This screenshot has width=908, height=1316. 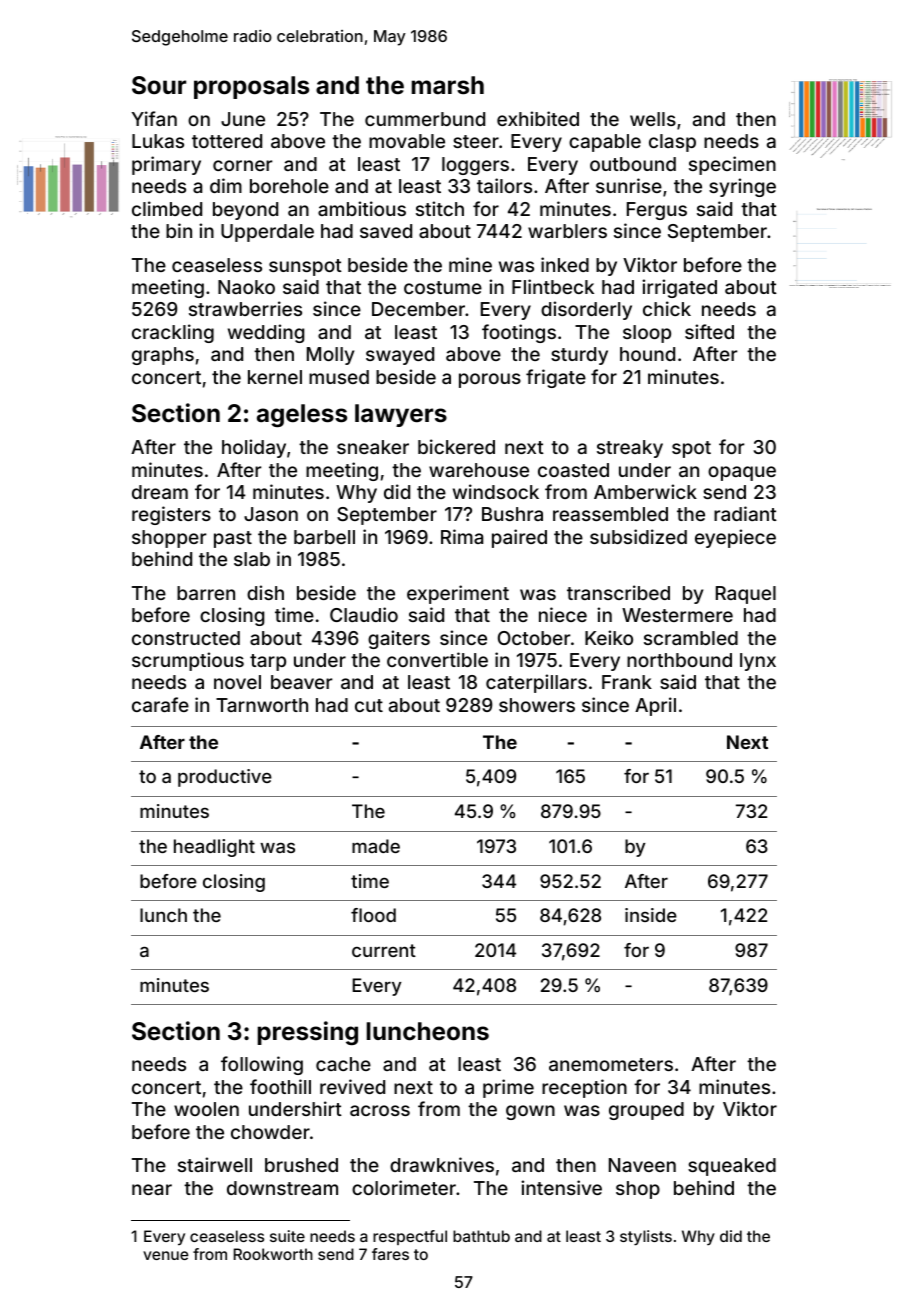 What do you see at coordinates (262, 1065) in the screenshot?
I see `following` at bounding box center [262, 1065].
